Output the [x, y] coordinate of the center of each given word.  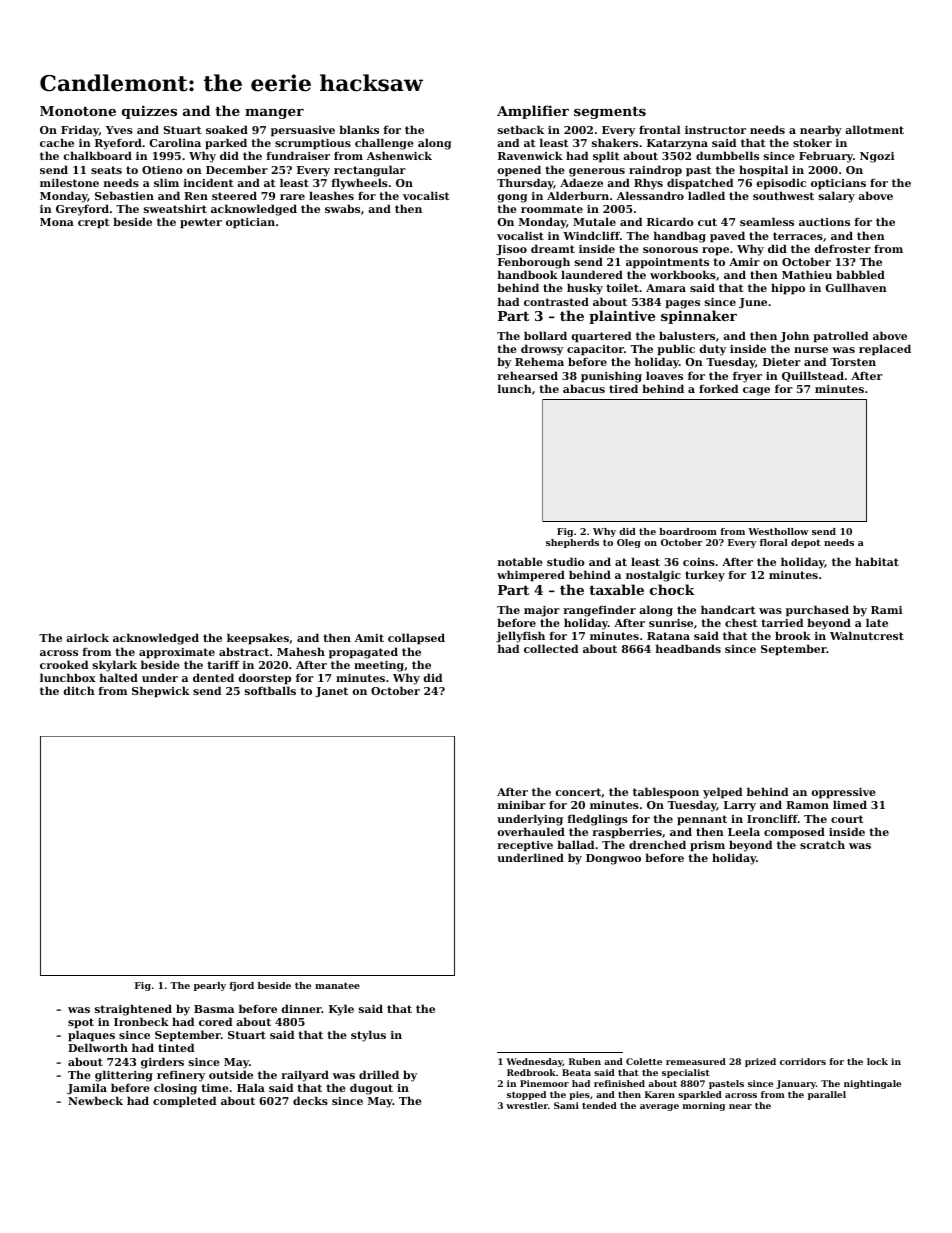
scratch [822, 844]
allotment [874, 129]
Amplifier [533, 112]
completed [184, 1102]
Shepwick [161, 692]
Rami [886, 610]
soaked [227, 129]
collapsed [416, 639]
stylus [368, 1036]
